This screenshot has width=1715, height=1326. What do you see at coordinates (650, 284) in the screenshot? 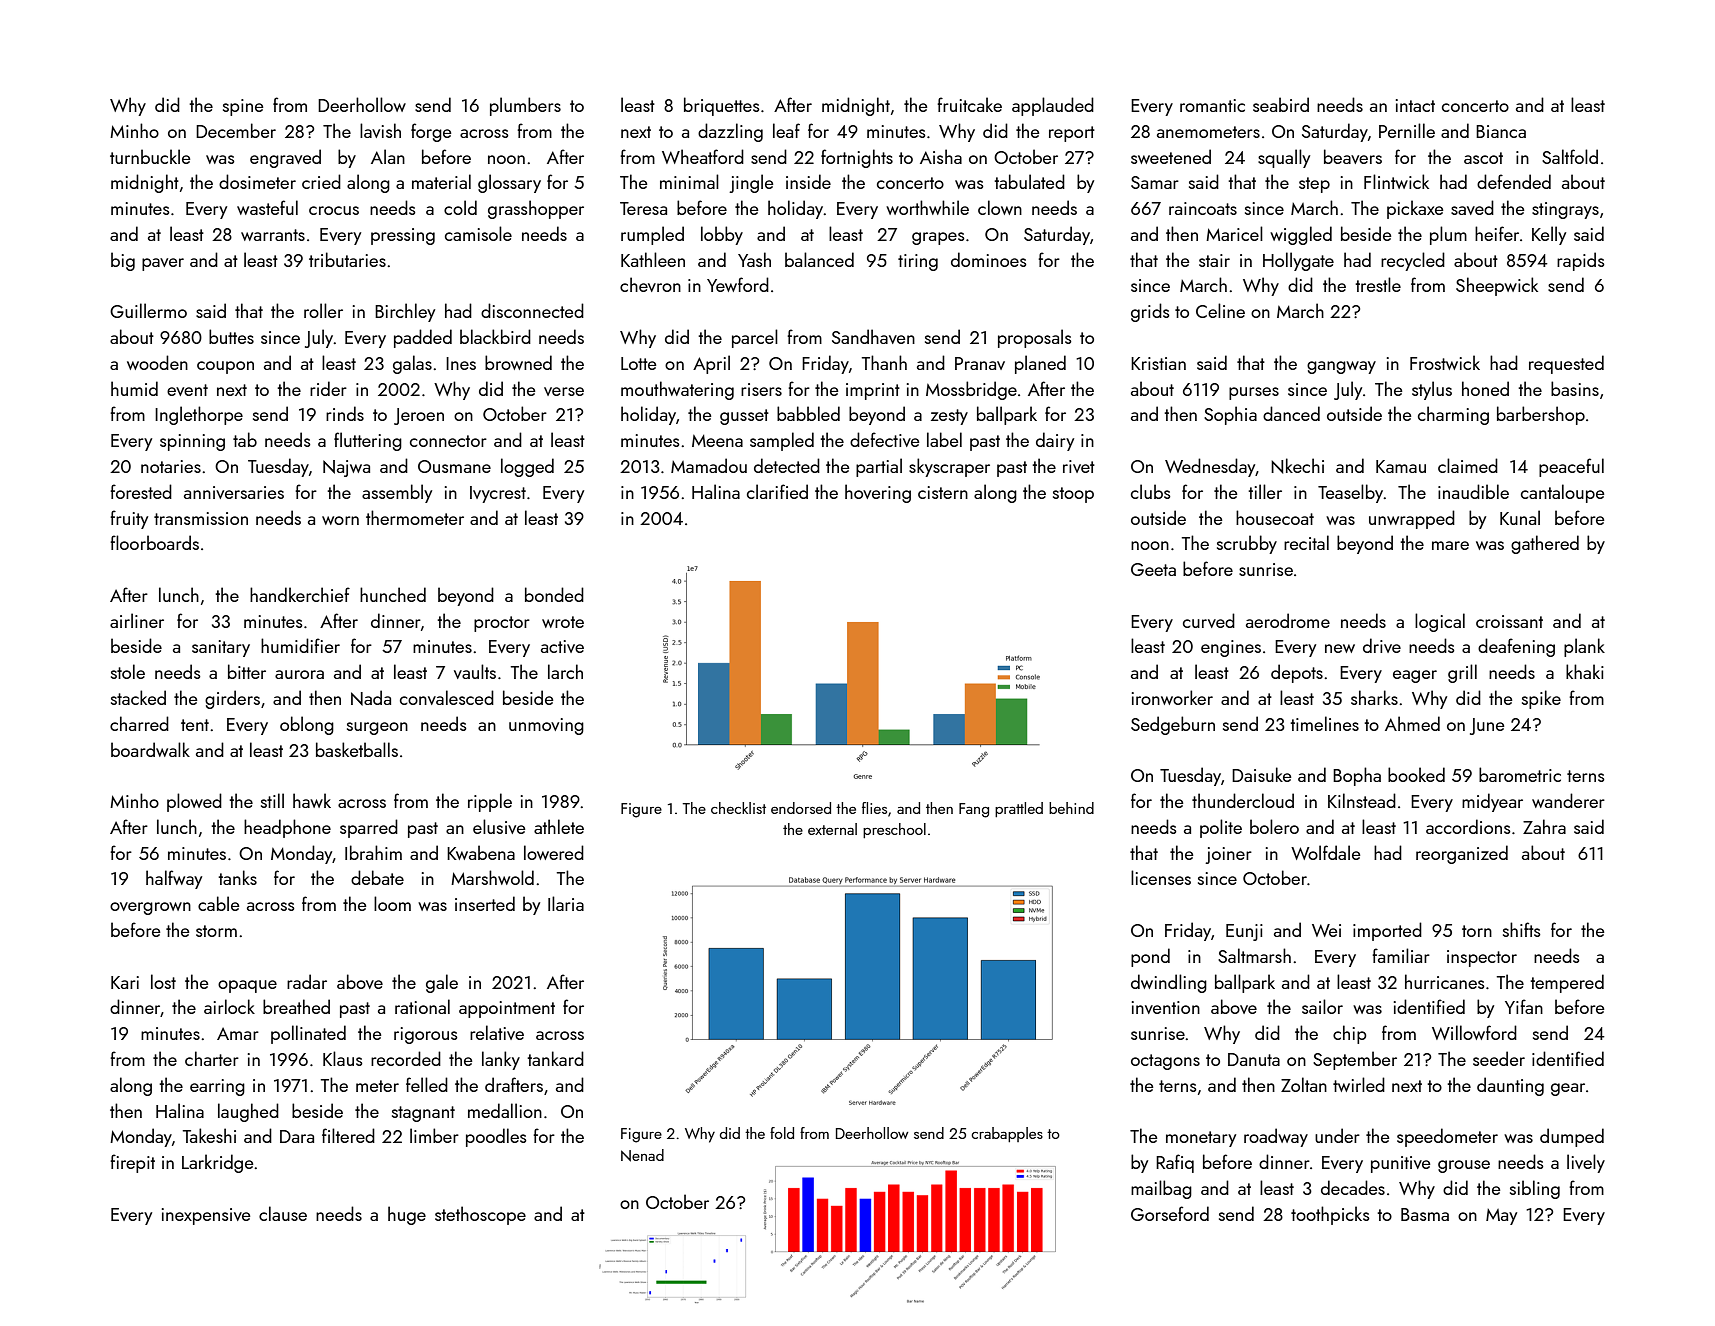
I see `chevron` at bounding box center [650, 284].
